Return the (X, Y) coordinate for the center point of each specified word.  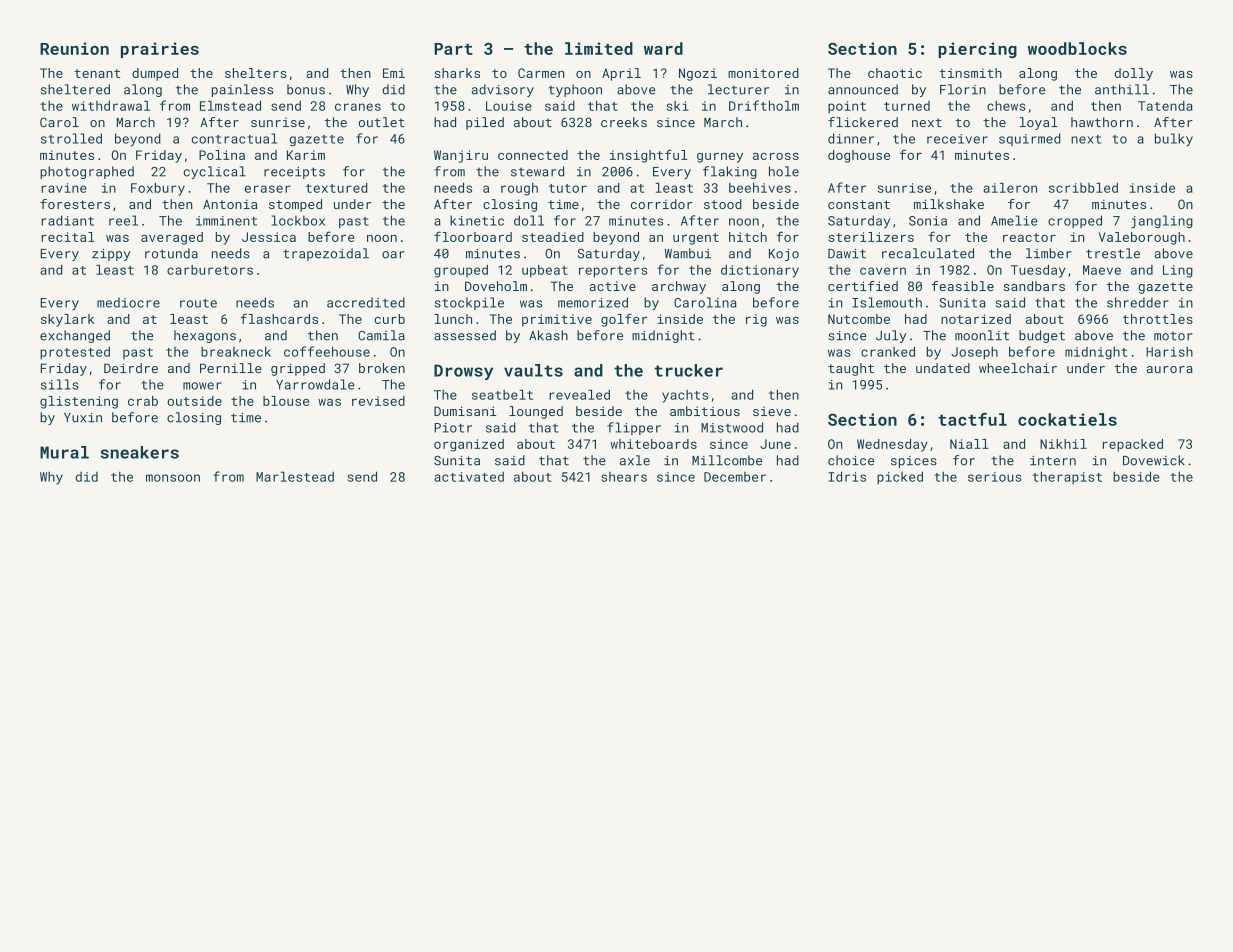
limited (599, 48)
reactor (1029, 237)
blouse (286, 401)
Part (453, 49)
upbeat (545, 271)
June (775, 444)
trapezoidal (326, 254)
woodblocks (1077, 48)
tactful (972, 419)
